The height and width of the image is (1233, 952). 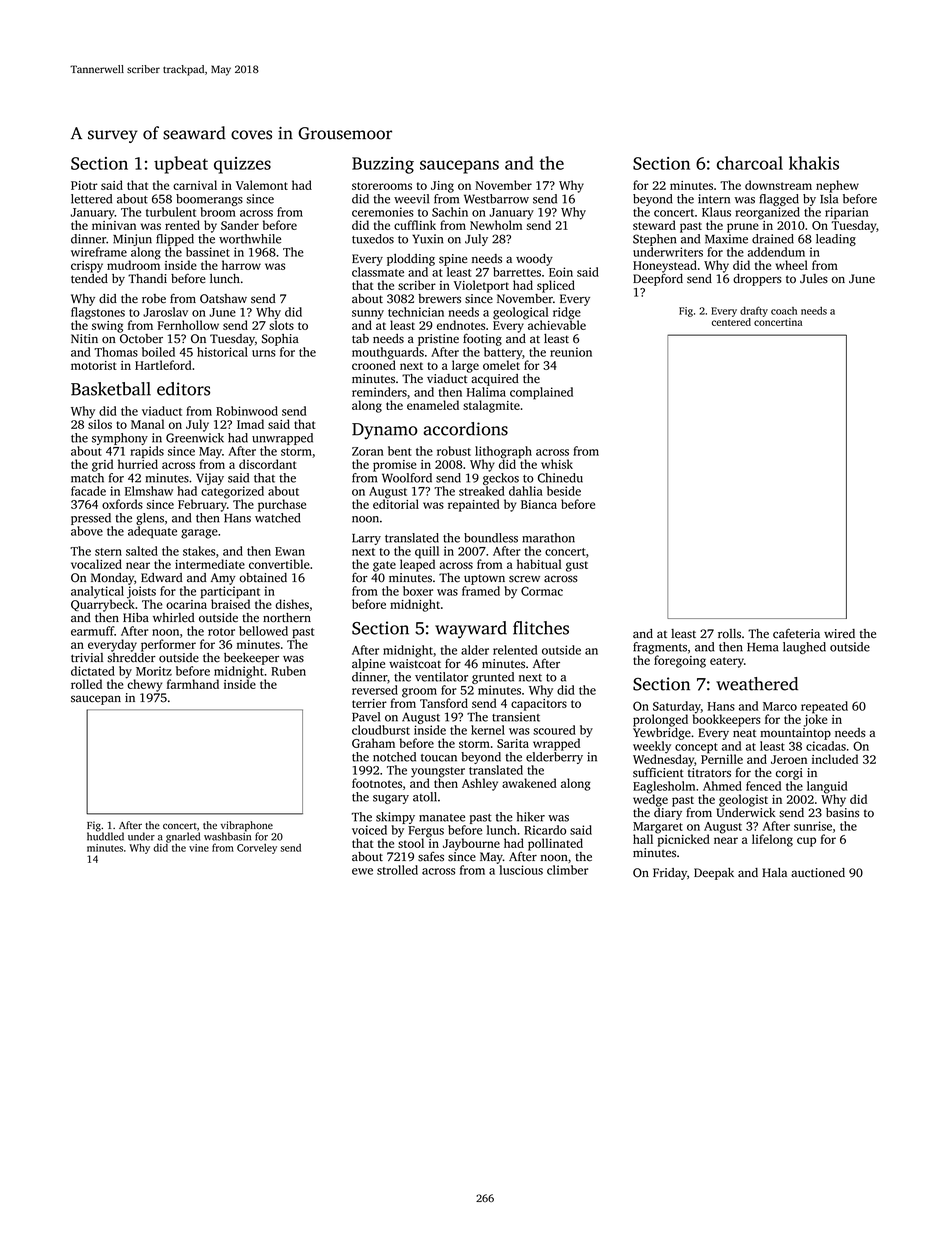 What do you see at coordinates (670, 874) in the image?
I see `Friday` at bounding box center [670, 874].
